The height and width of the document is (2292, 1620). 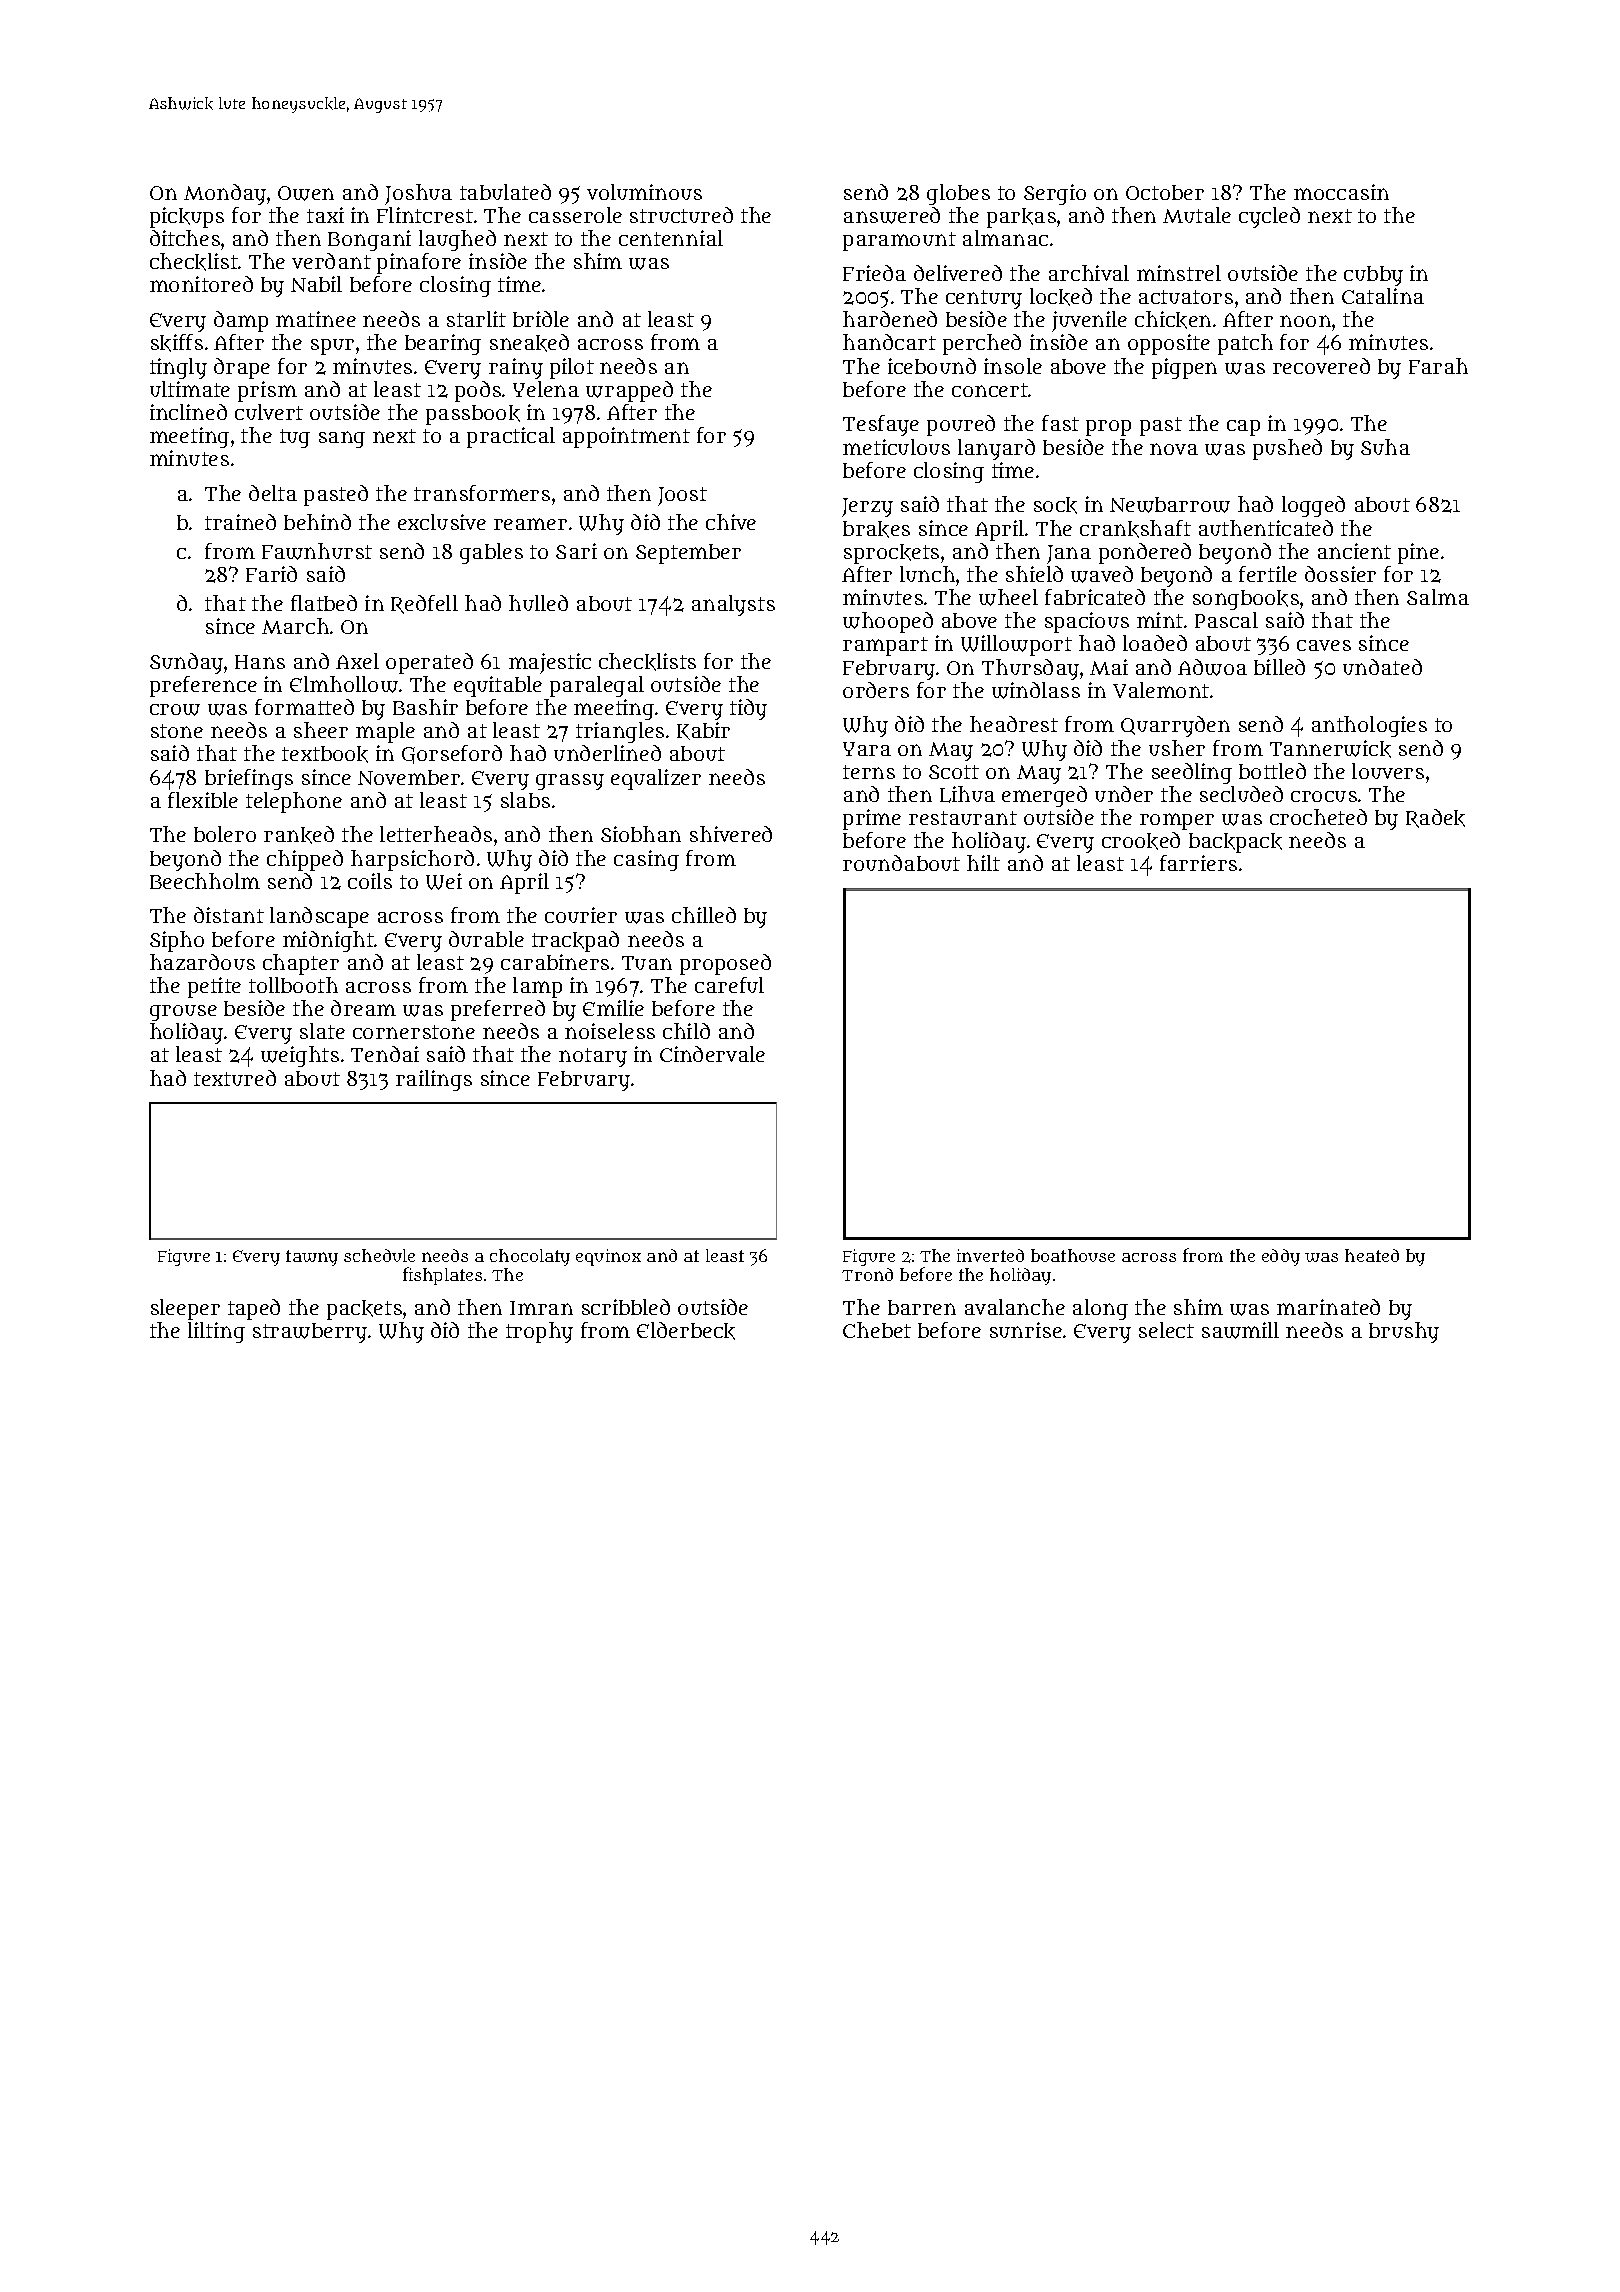 I want to click on Gorseford, so click(x=452, y=754).
